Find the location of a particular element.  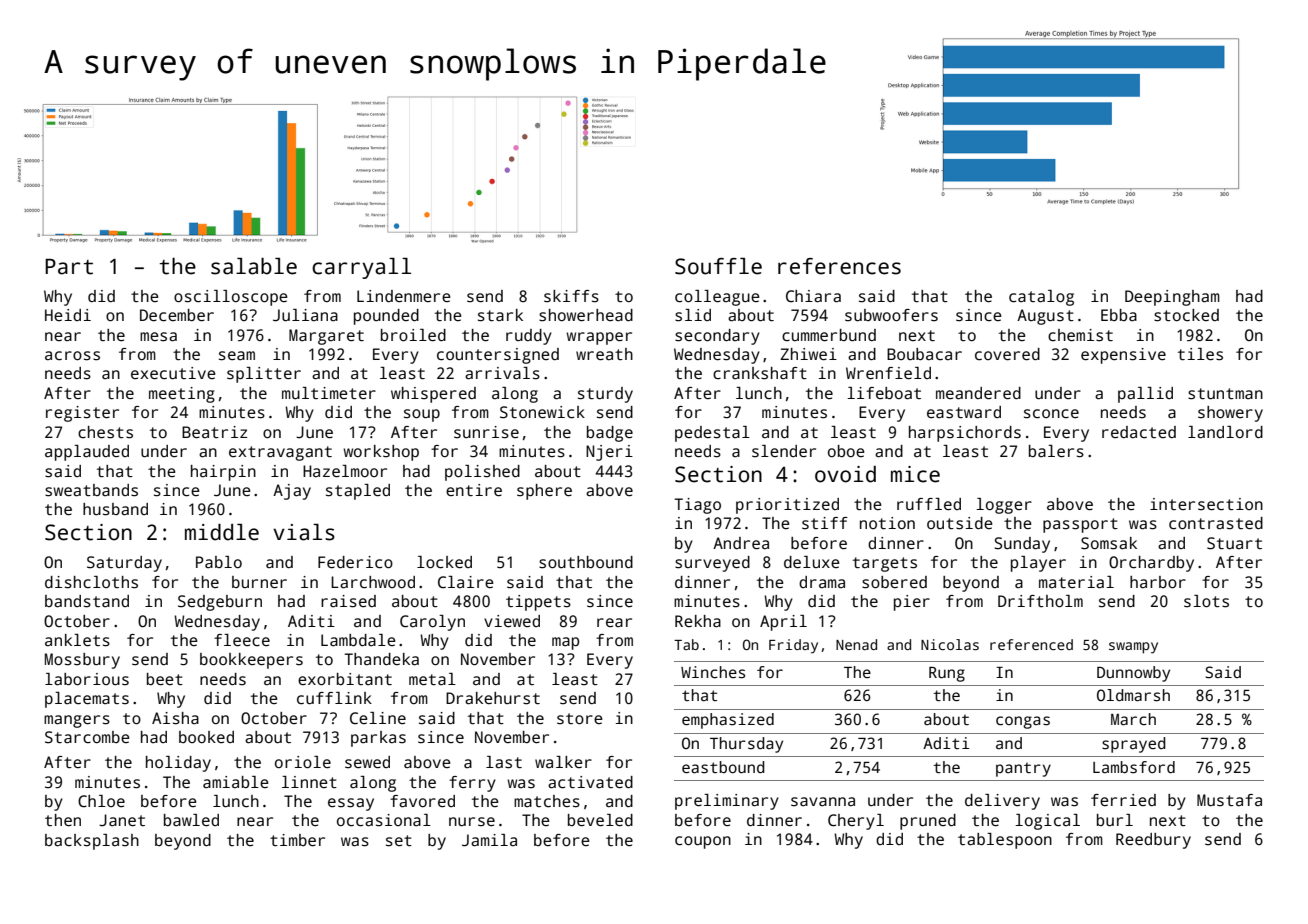

Cheryl is located at coordinates (856, 822).
